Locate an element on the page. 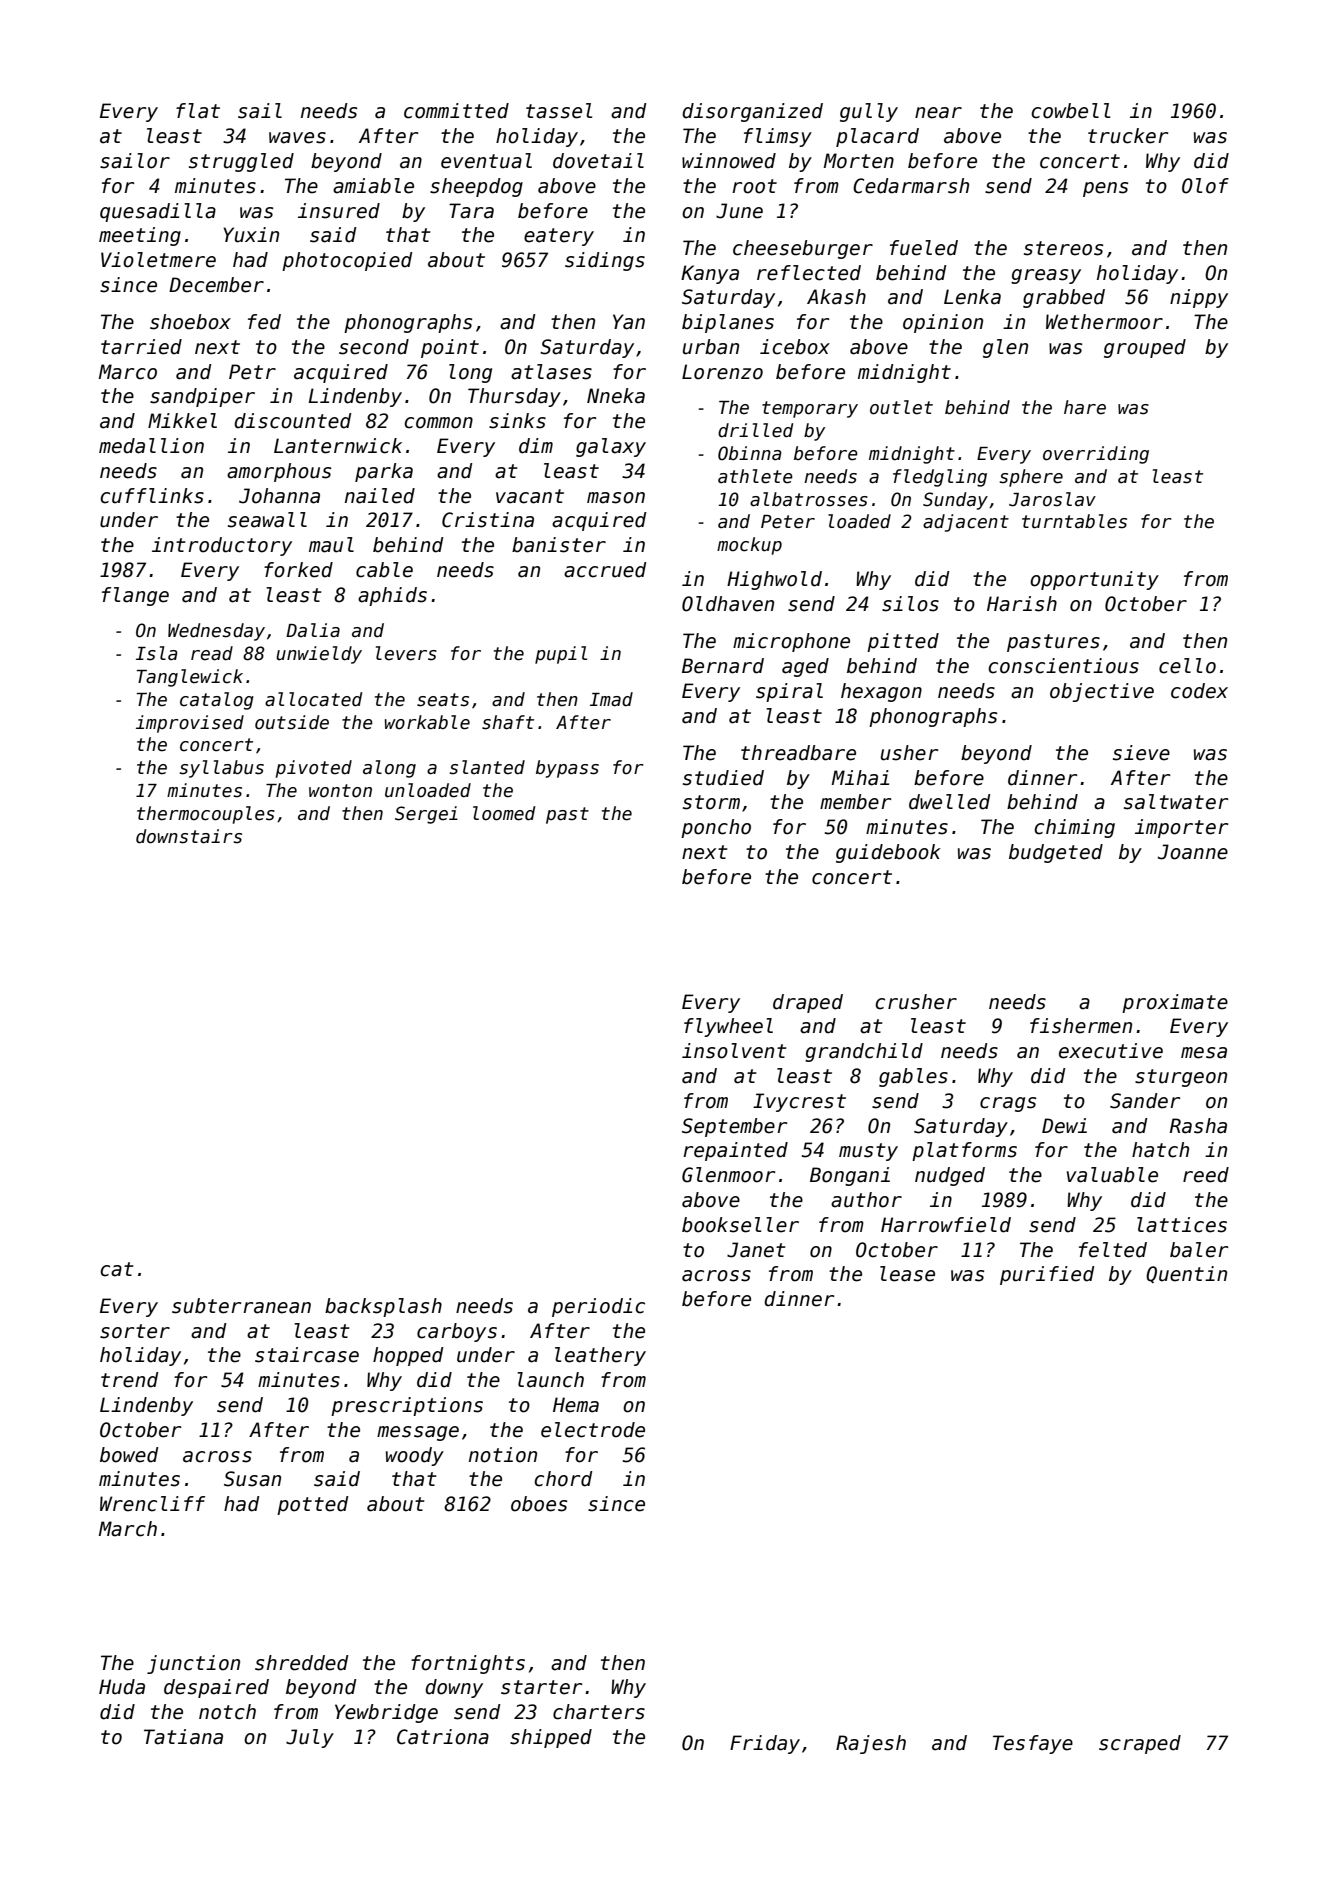  fueled is located at coordinates (924, 248).
